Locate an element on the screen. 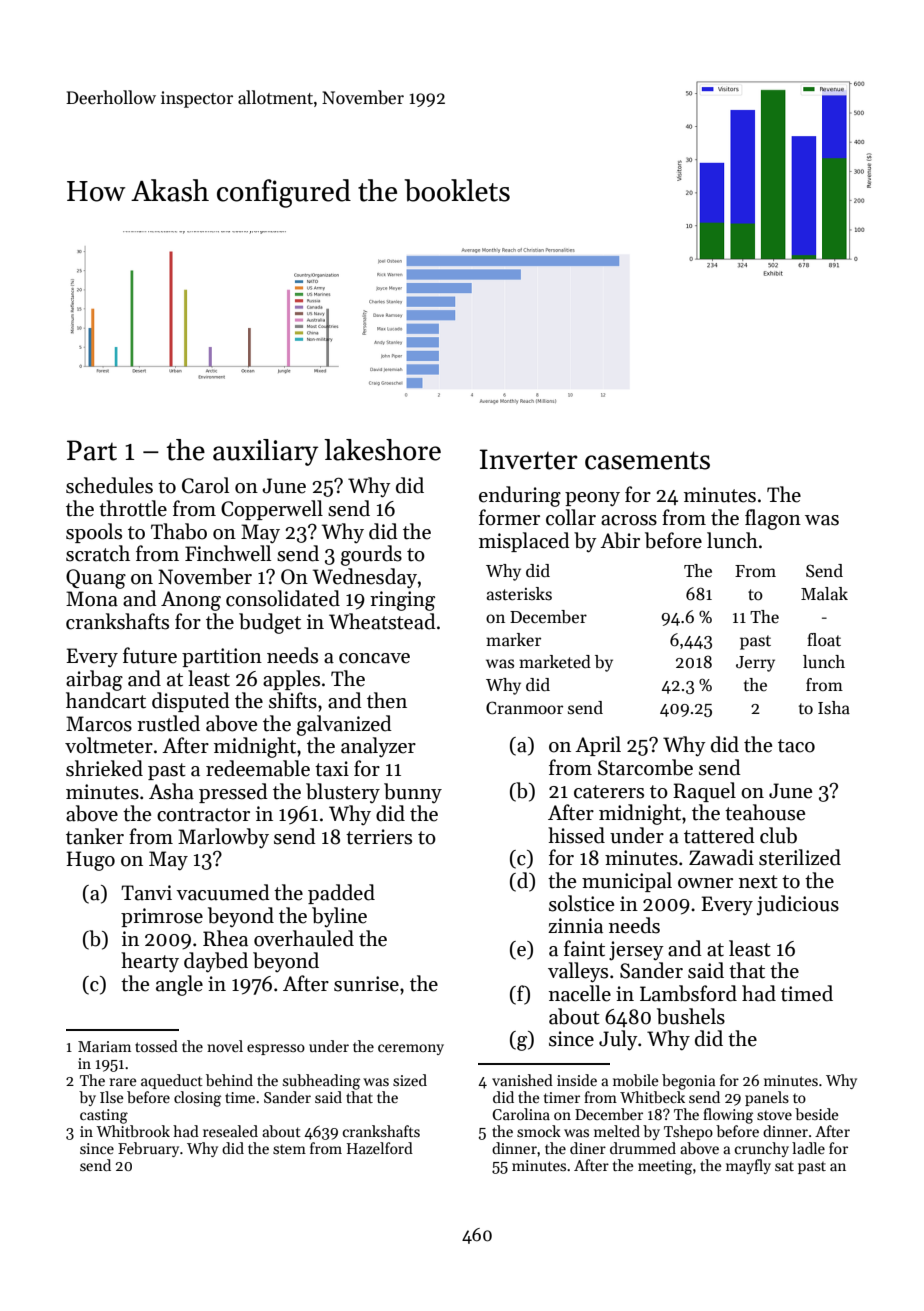 This screenshot has width=924, height=1311. auxiliary is located at coordinates (265, 452).
